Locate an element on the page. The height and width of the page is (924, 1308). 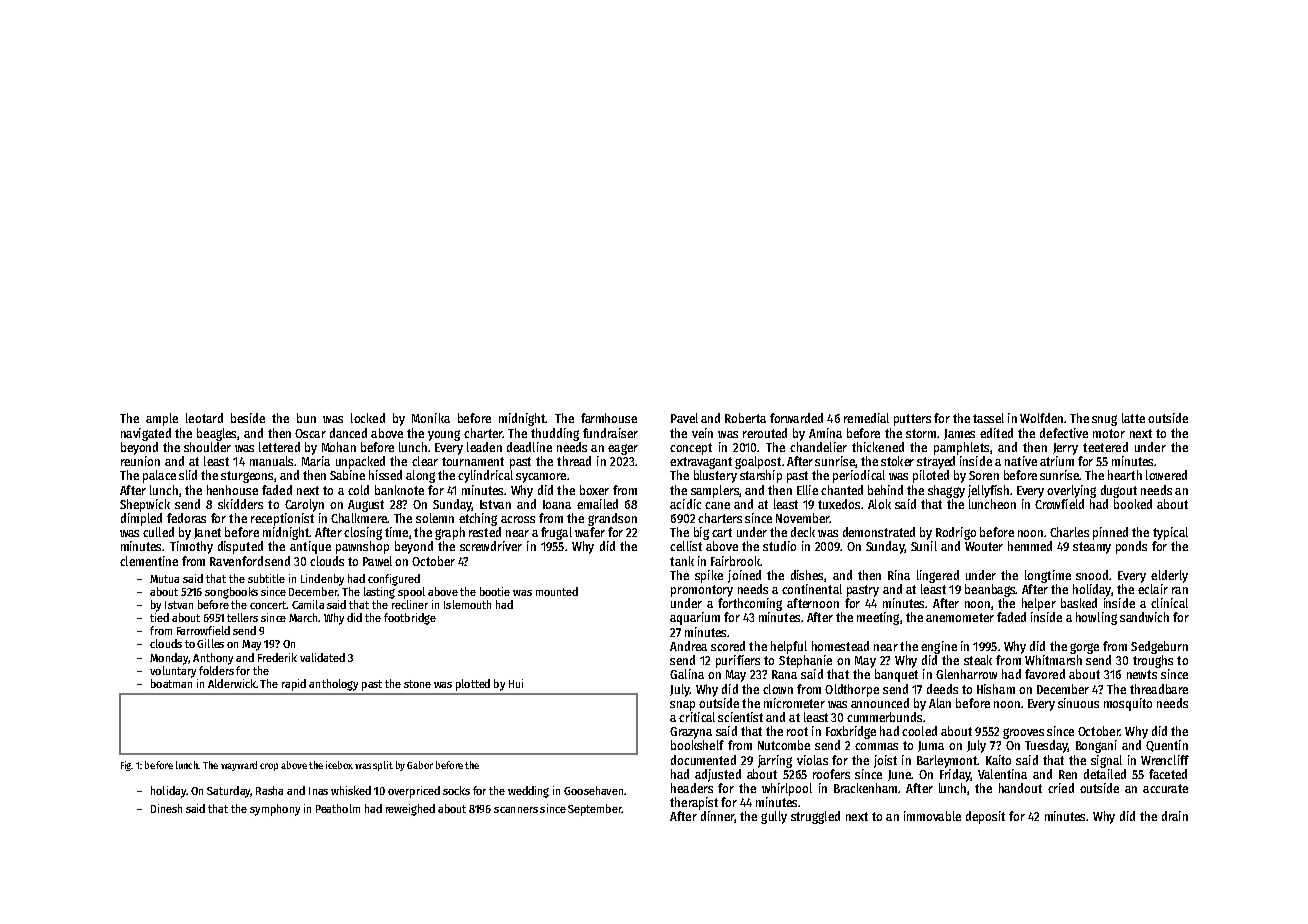
studio is located at coordinates (779, 546).
